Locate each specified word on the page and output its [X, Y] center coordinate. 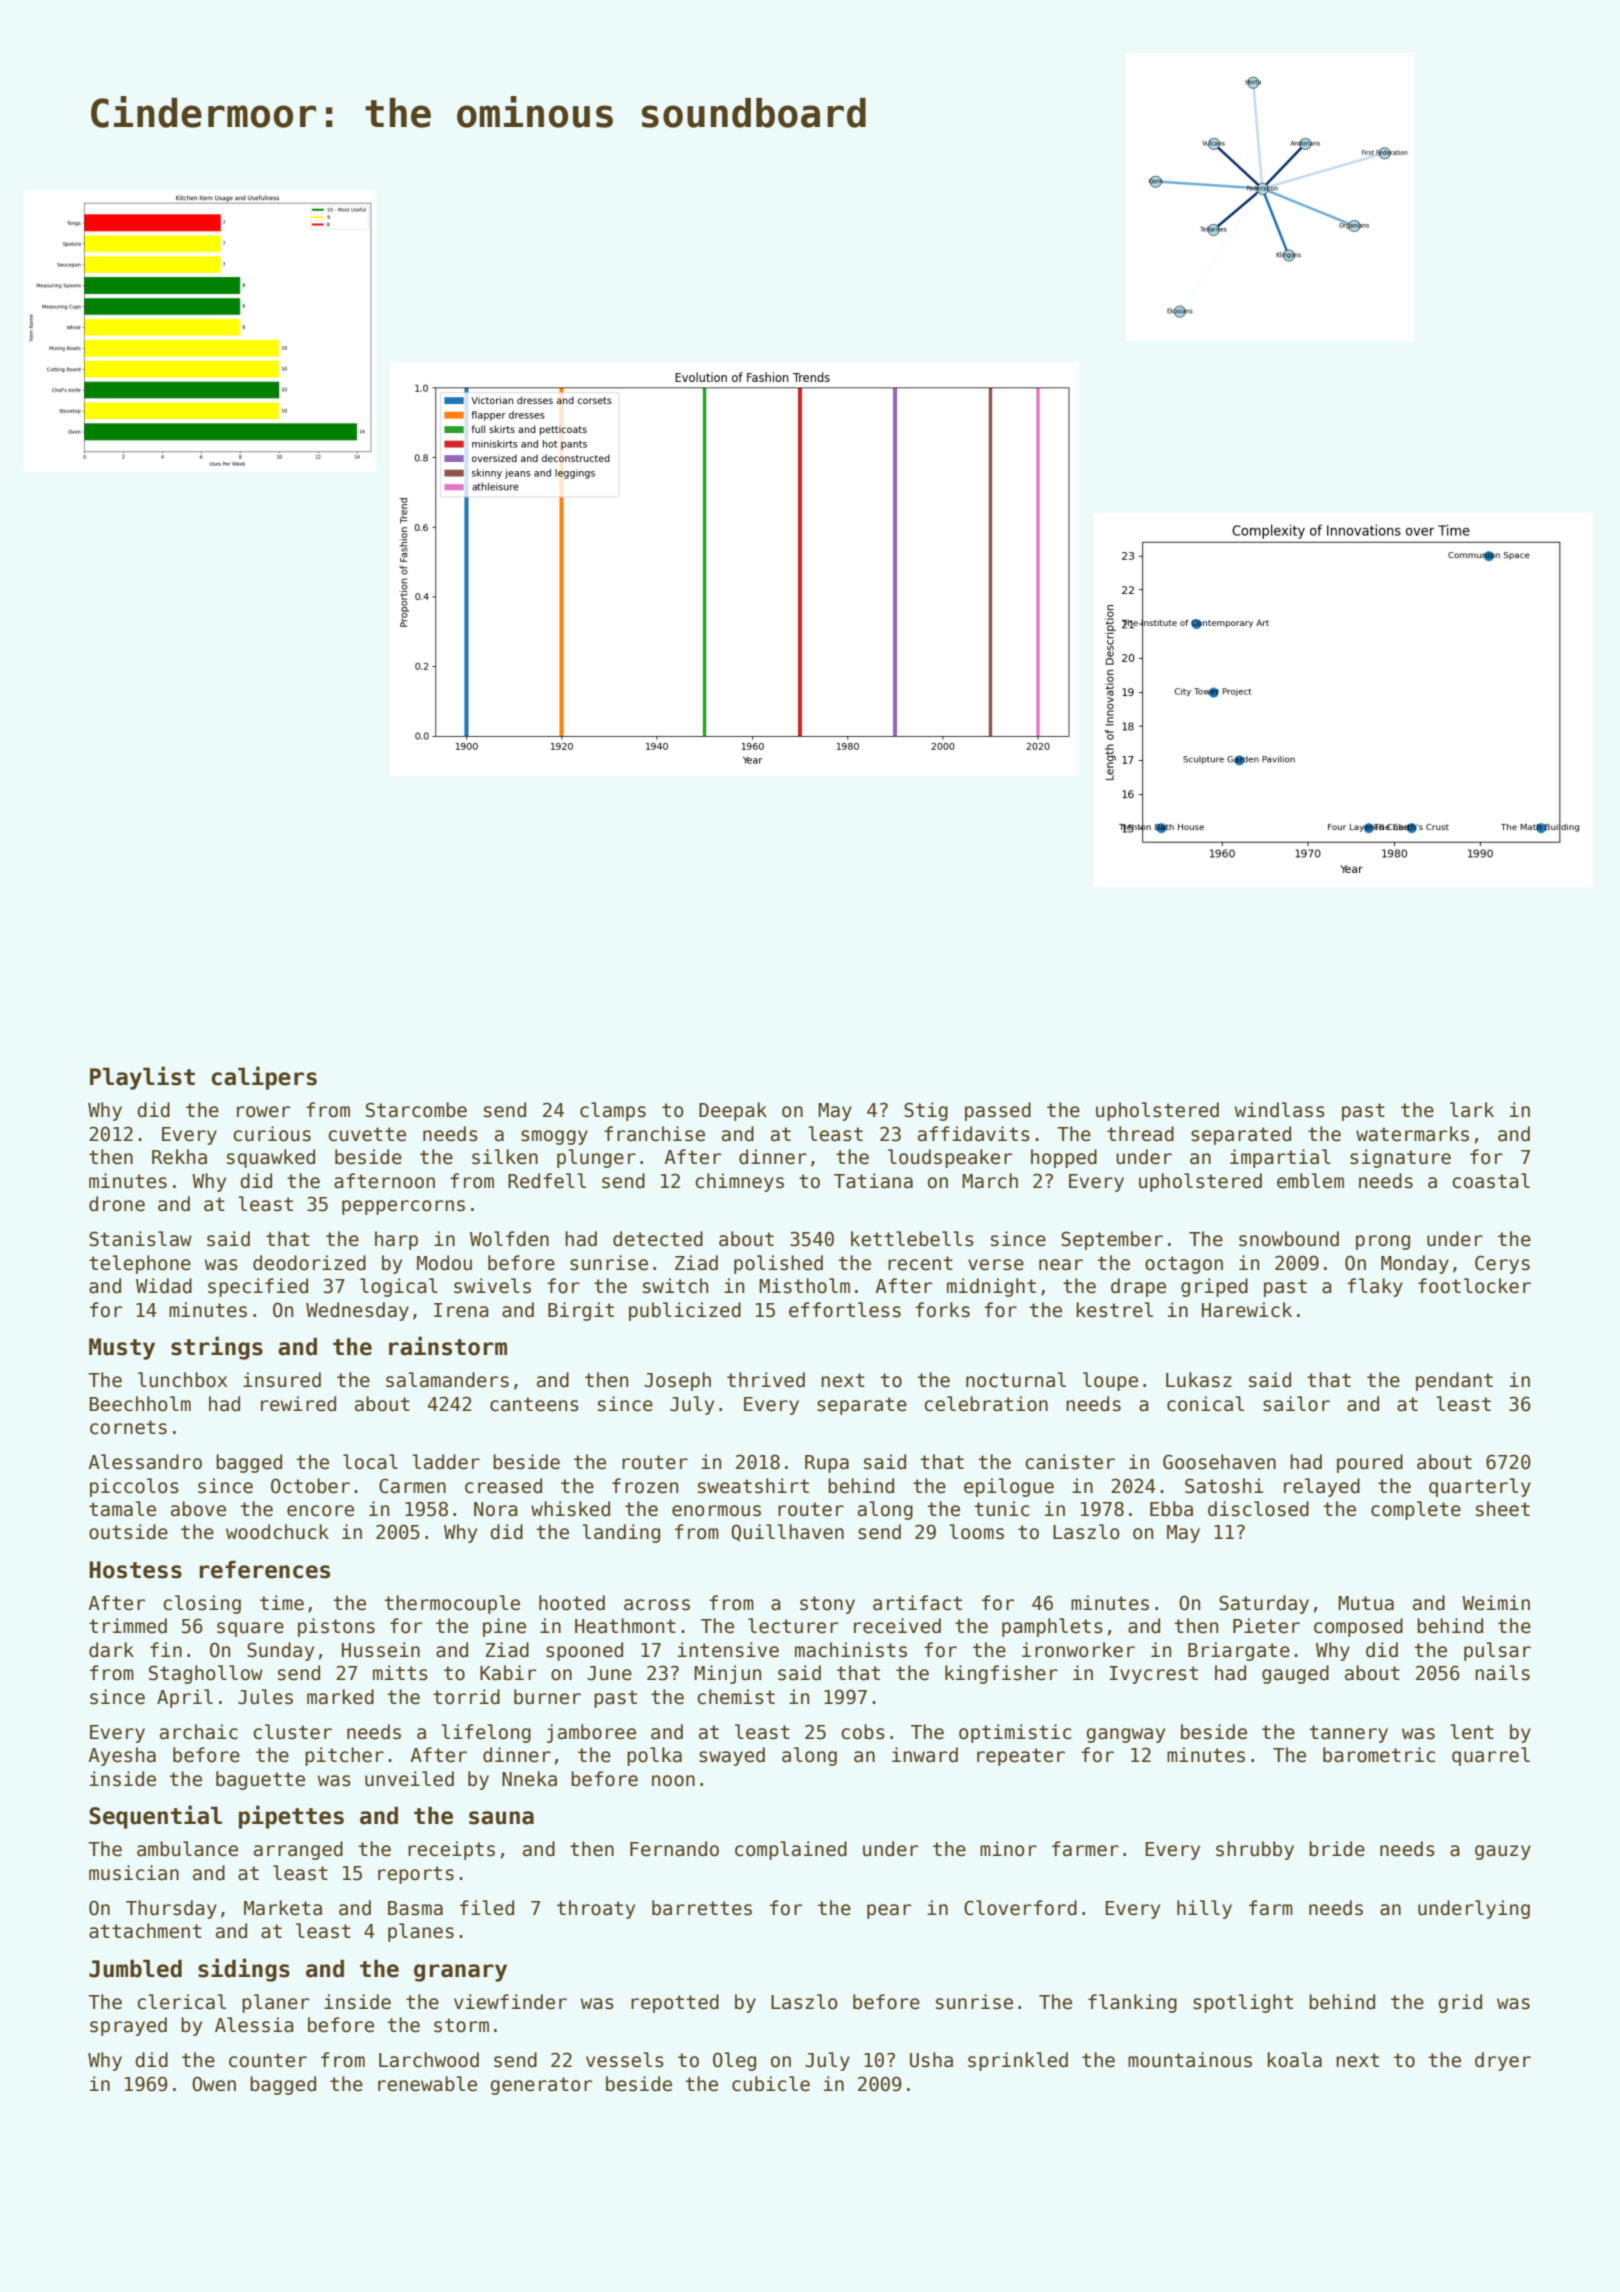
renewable [427, 2084]
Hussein [381, 1650]
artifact [917, 1603]
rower [263, 1112]
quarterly [1480, 1487]
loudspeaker [950, 1158]
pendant [1454, 1381]
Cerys [1502, 1264]
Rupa [827, 1464]
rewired [298, 1404]
